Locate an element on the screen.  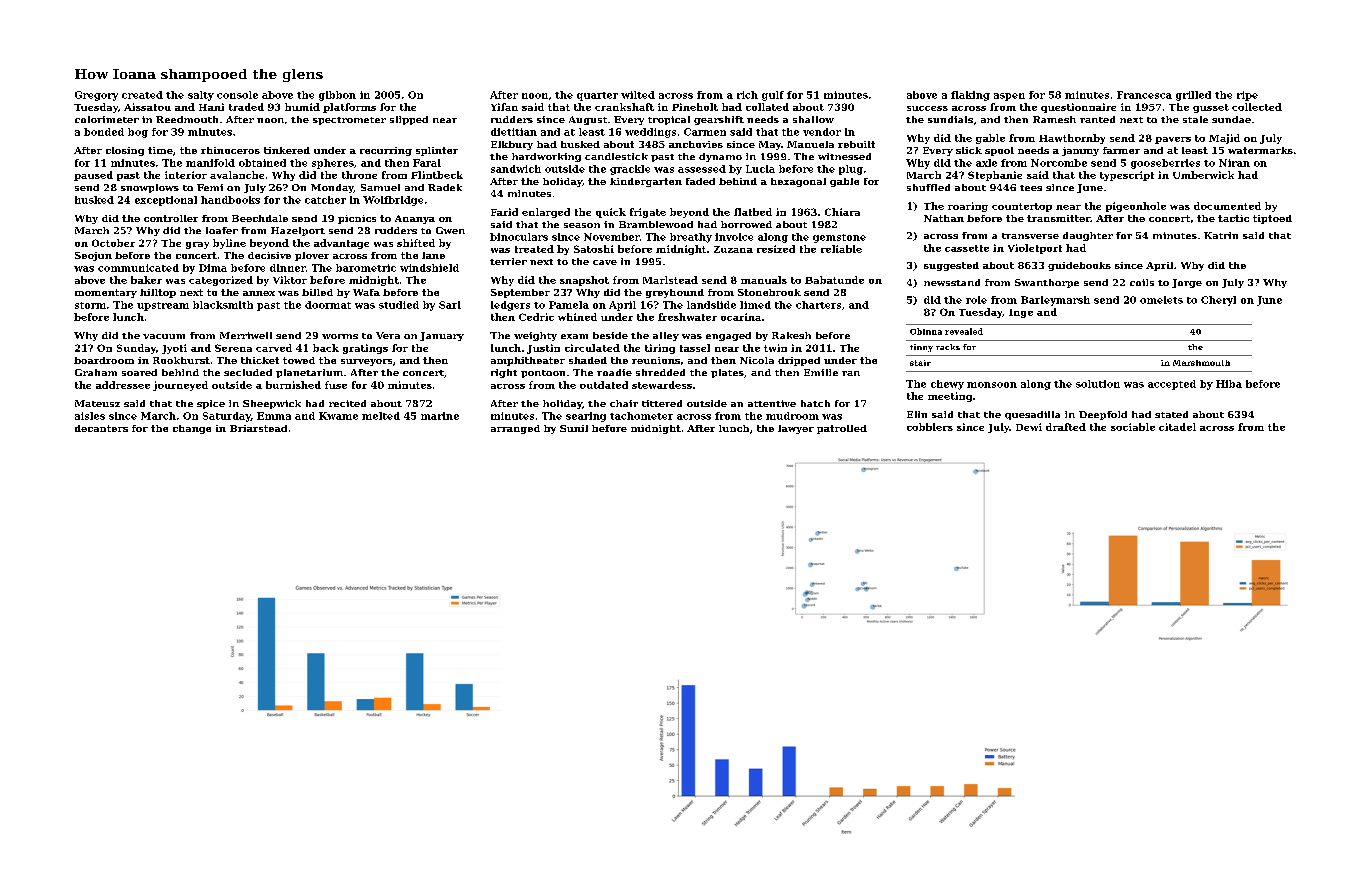
Pineholt is located at coordinates (695, 107).
